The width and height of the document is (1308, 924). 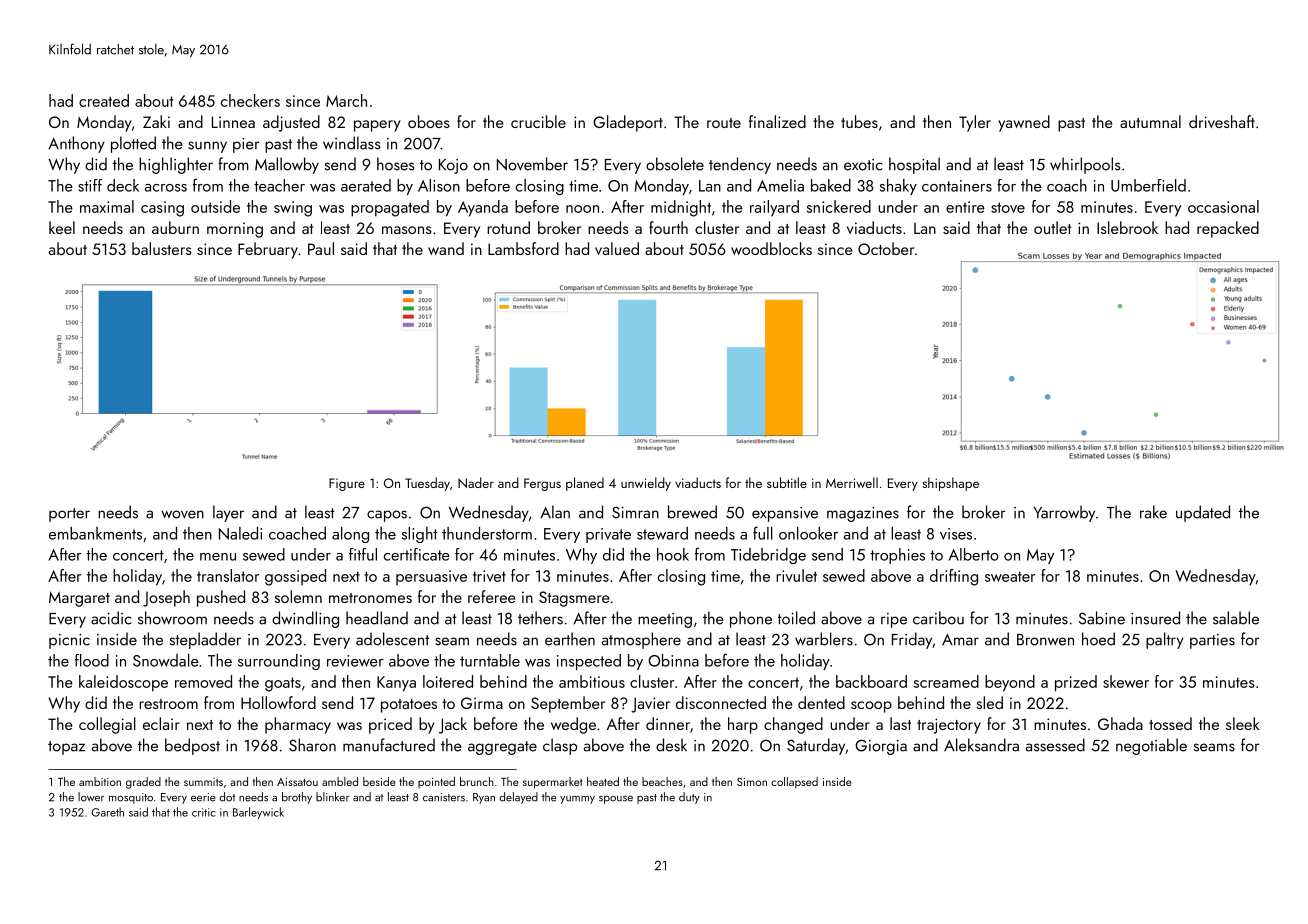 What do you see at coordinates (107, 812) in the document?
I see `Gareth` at bounding box center [107, 812].
